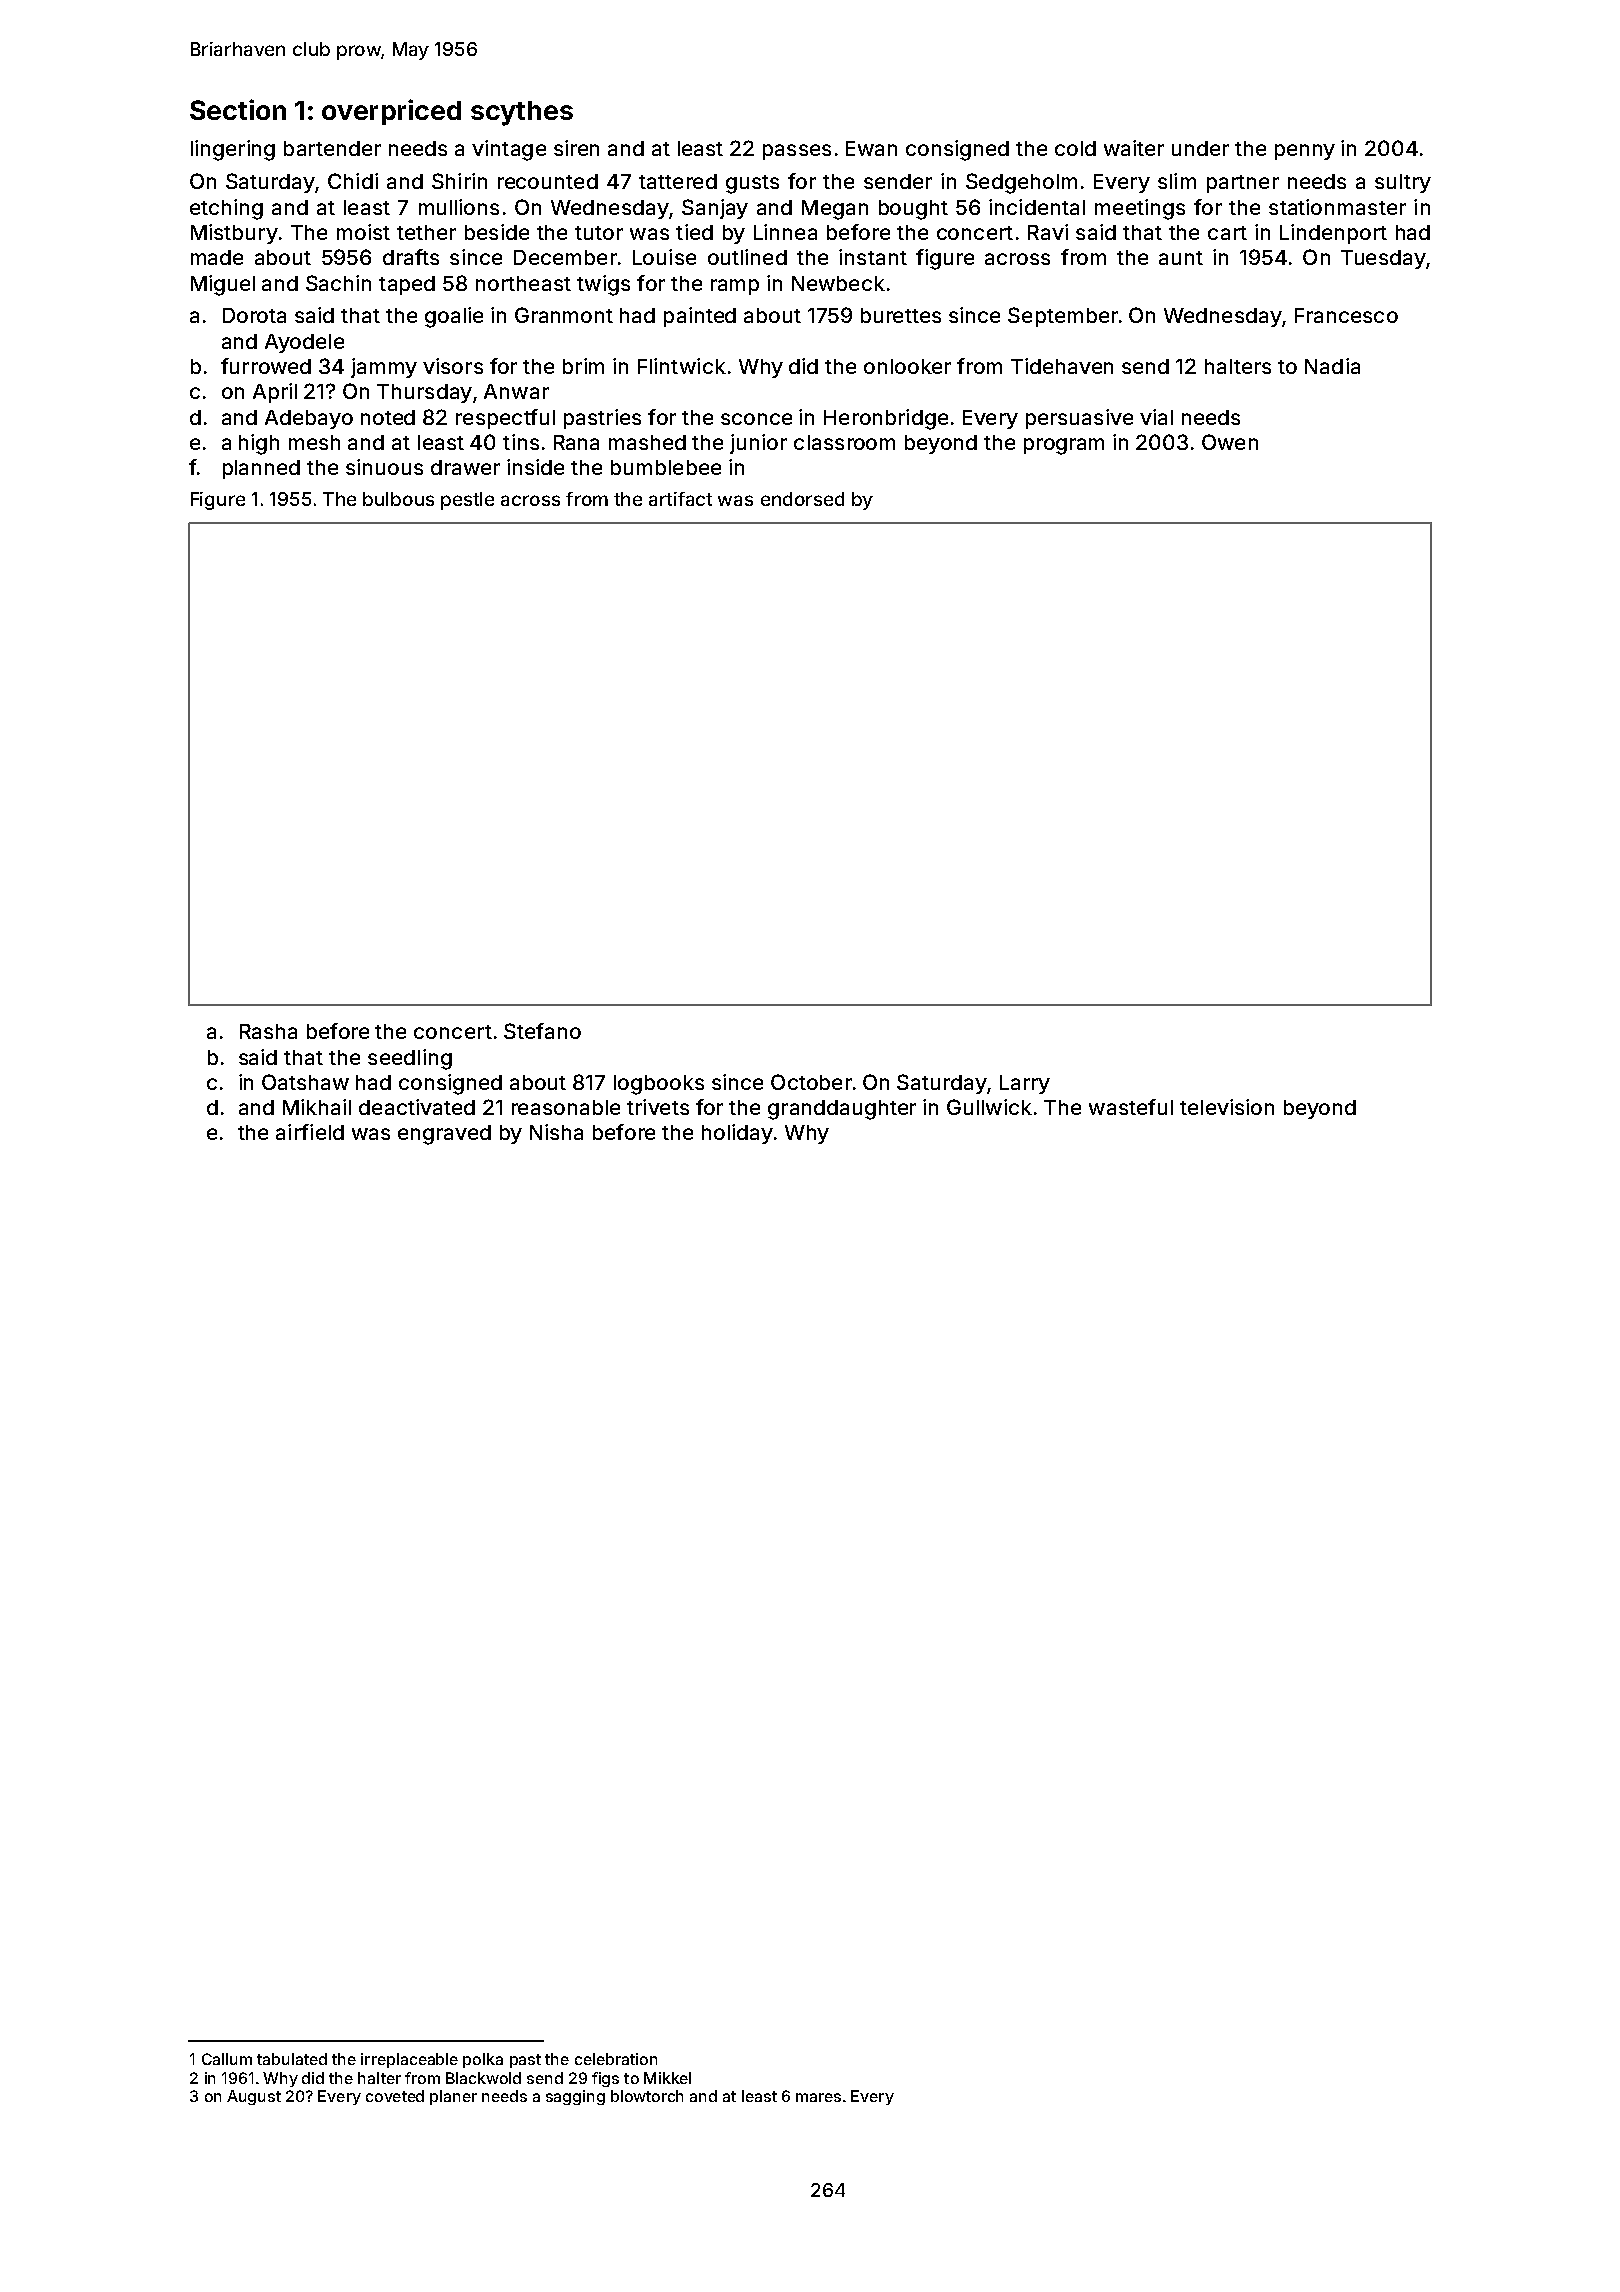 This image has height=2292, width=1620. Describe the element at coordinates (907, 366) in the image. I see `onlooker` at that location.
